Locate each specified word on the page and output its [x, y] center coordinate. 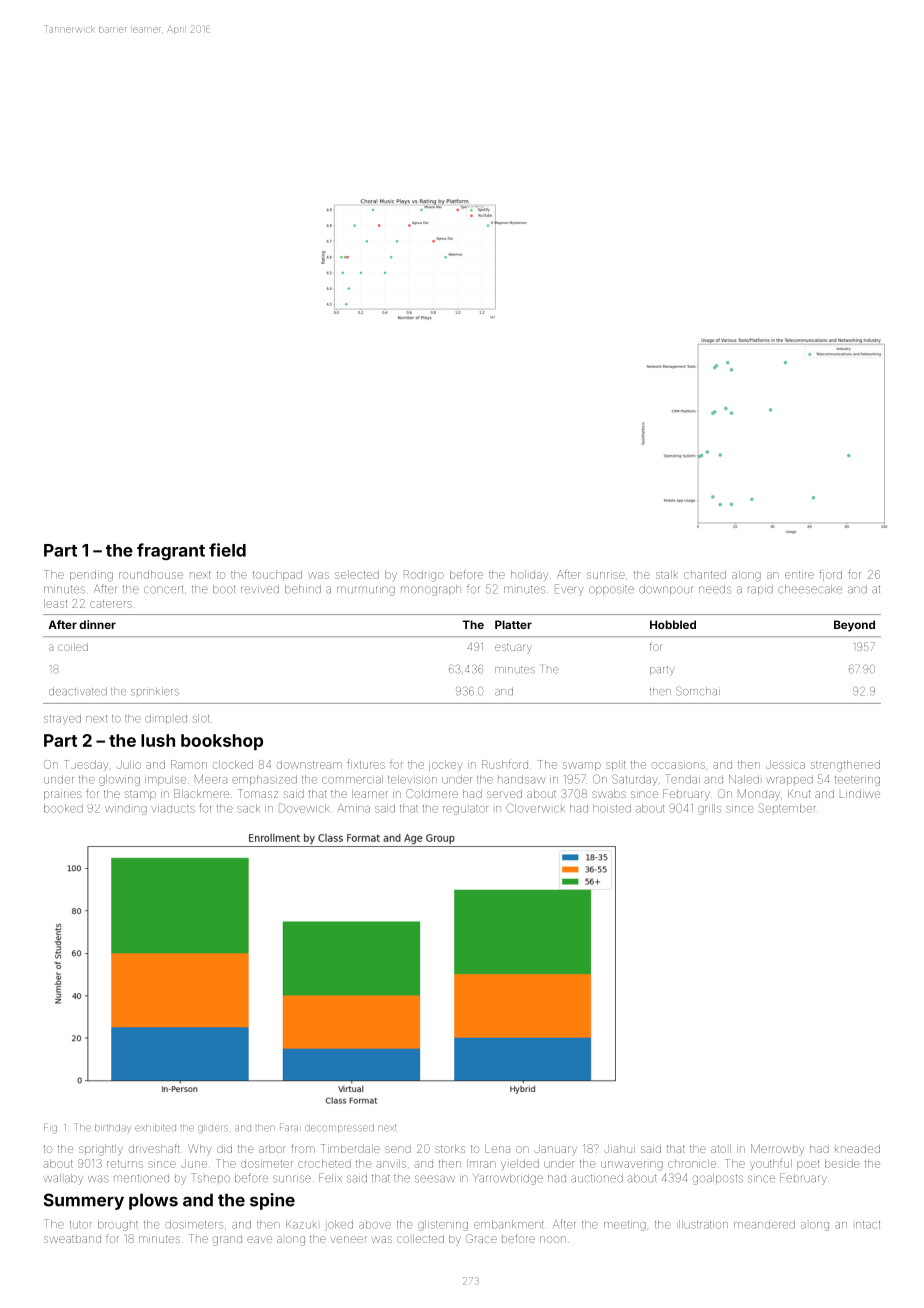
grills [709, 809]
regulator [465, 810]
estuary [513, 648]
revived [260, 589]
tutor [80, 1225]
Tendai [682, 779]
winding [126, 809]
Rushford [505, 764]
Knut [799, 794]
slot [201, 718]
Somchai [698, 691]
